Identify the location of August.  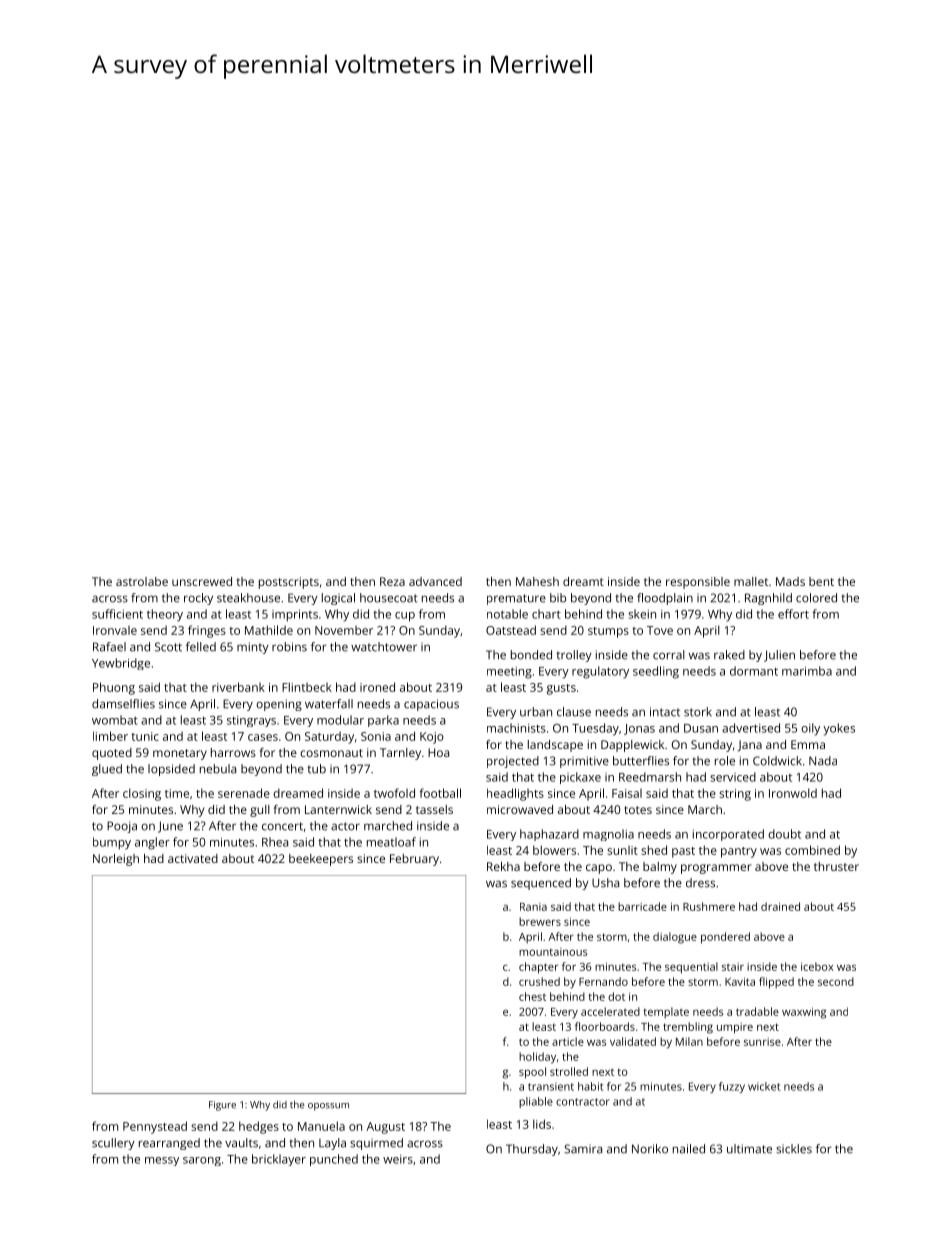
(385, 1128).
